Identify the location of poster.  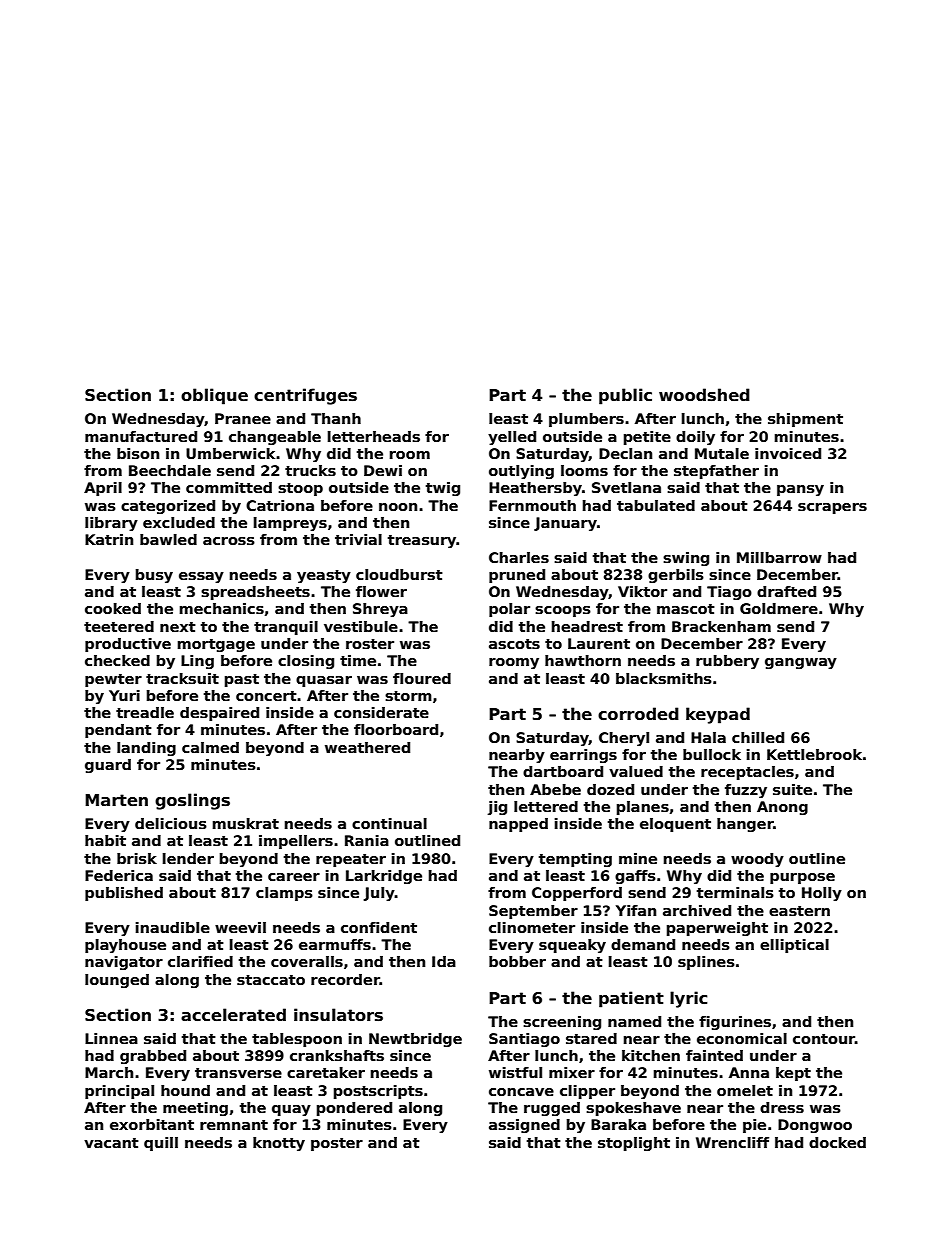
(337, 1144).
